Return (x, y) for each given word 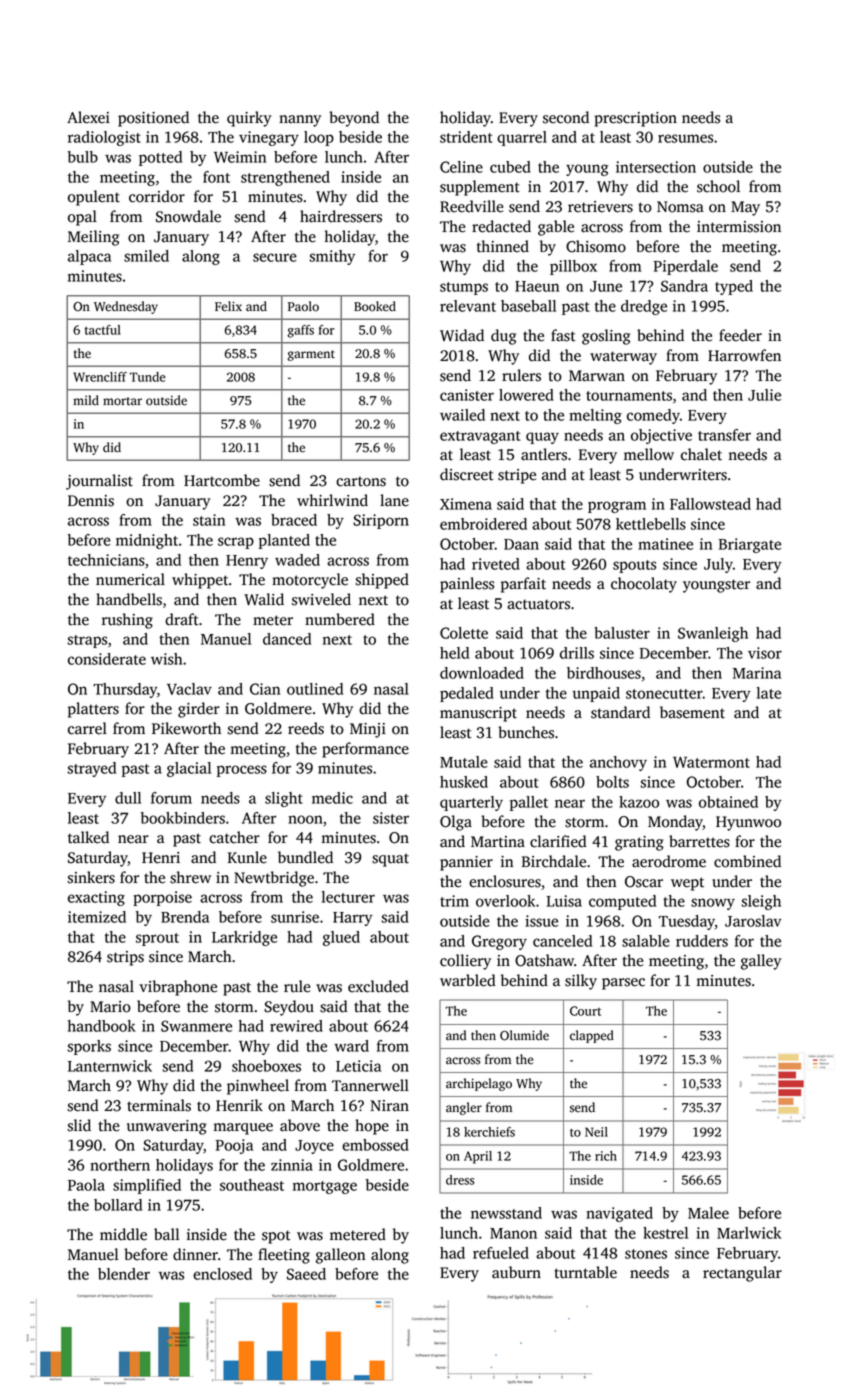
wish (166, 659)
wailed (462, 415)
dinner (195, 1254)
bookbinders (183, 818)
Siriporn (381, 521)
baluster (622, 633)
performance (365, 750)
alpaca (89, 257)
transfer (724, 435)
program (617, 507)
